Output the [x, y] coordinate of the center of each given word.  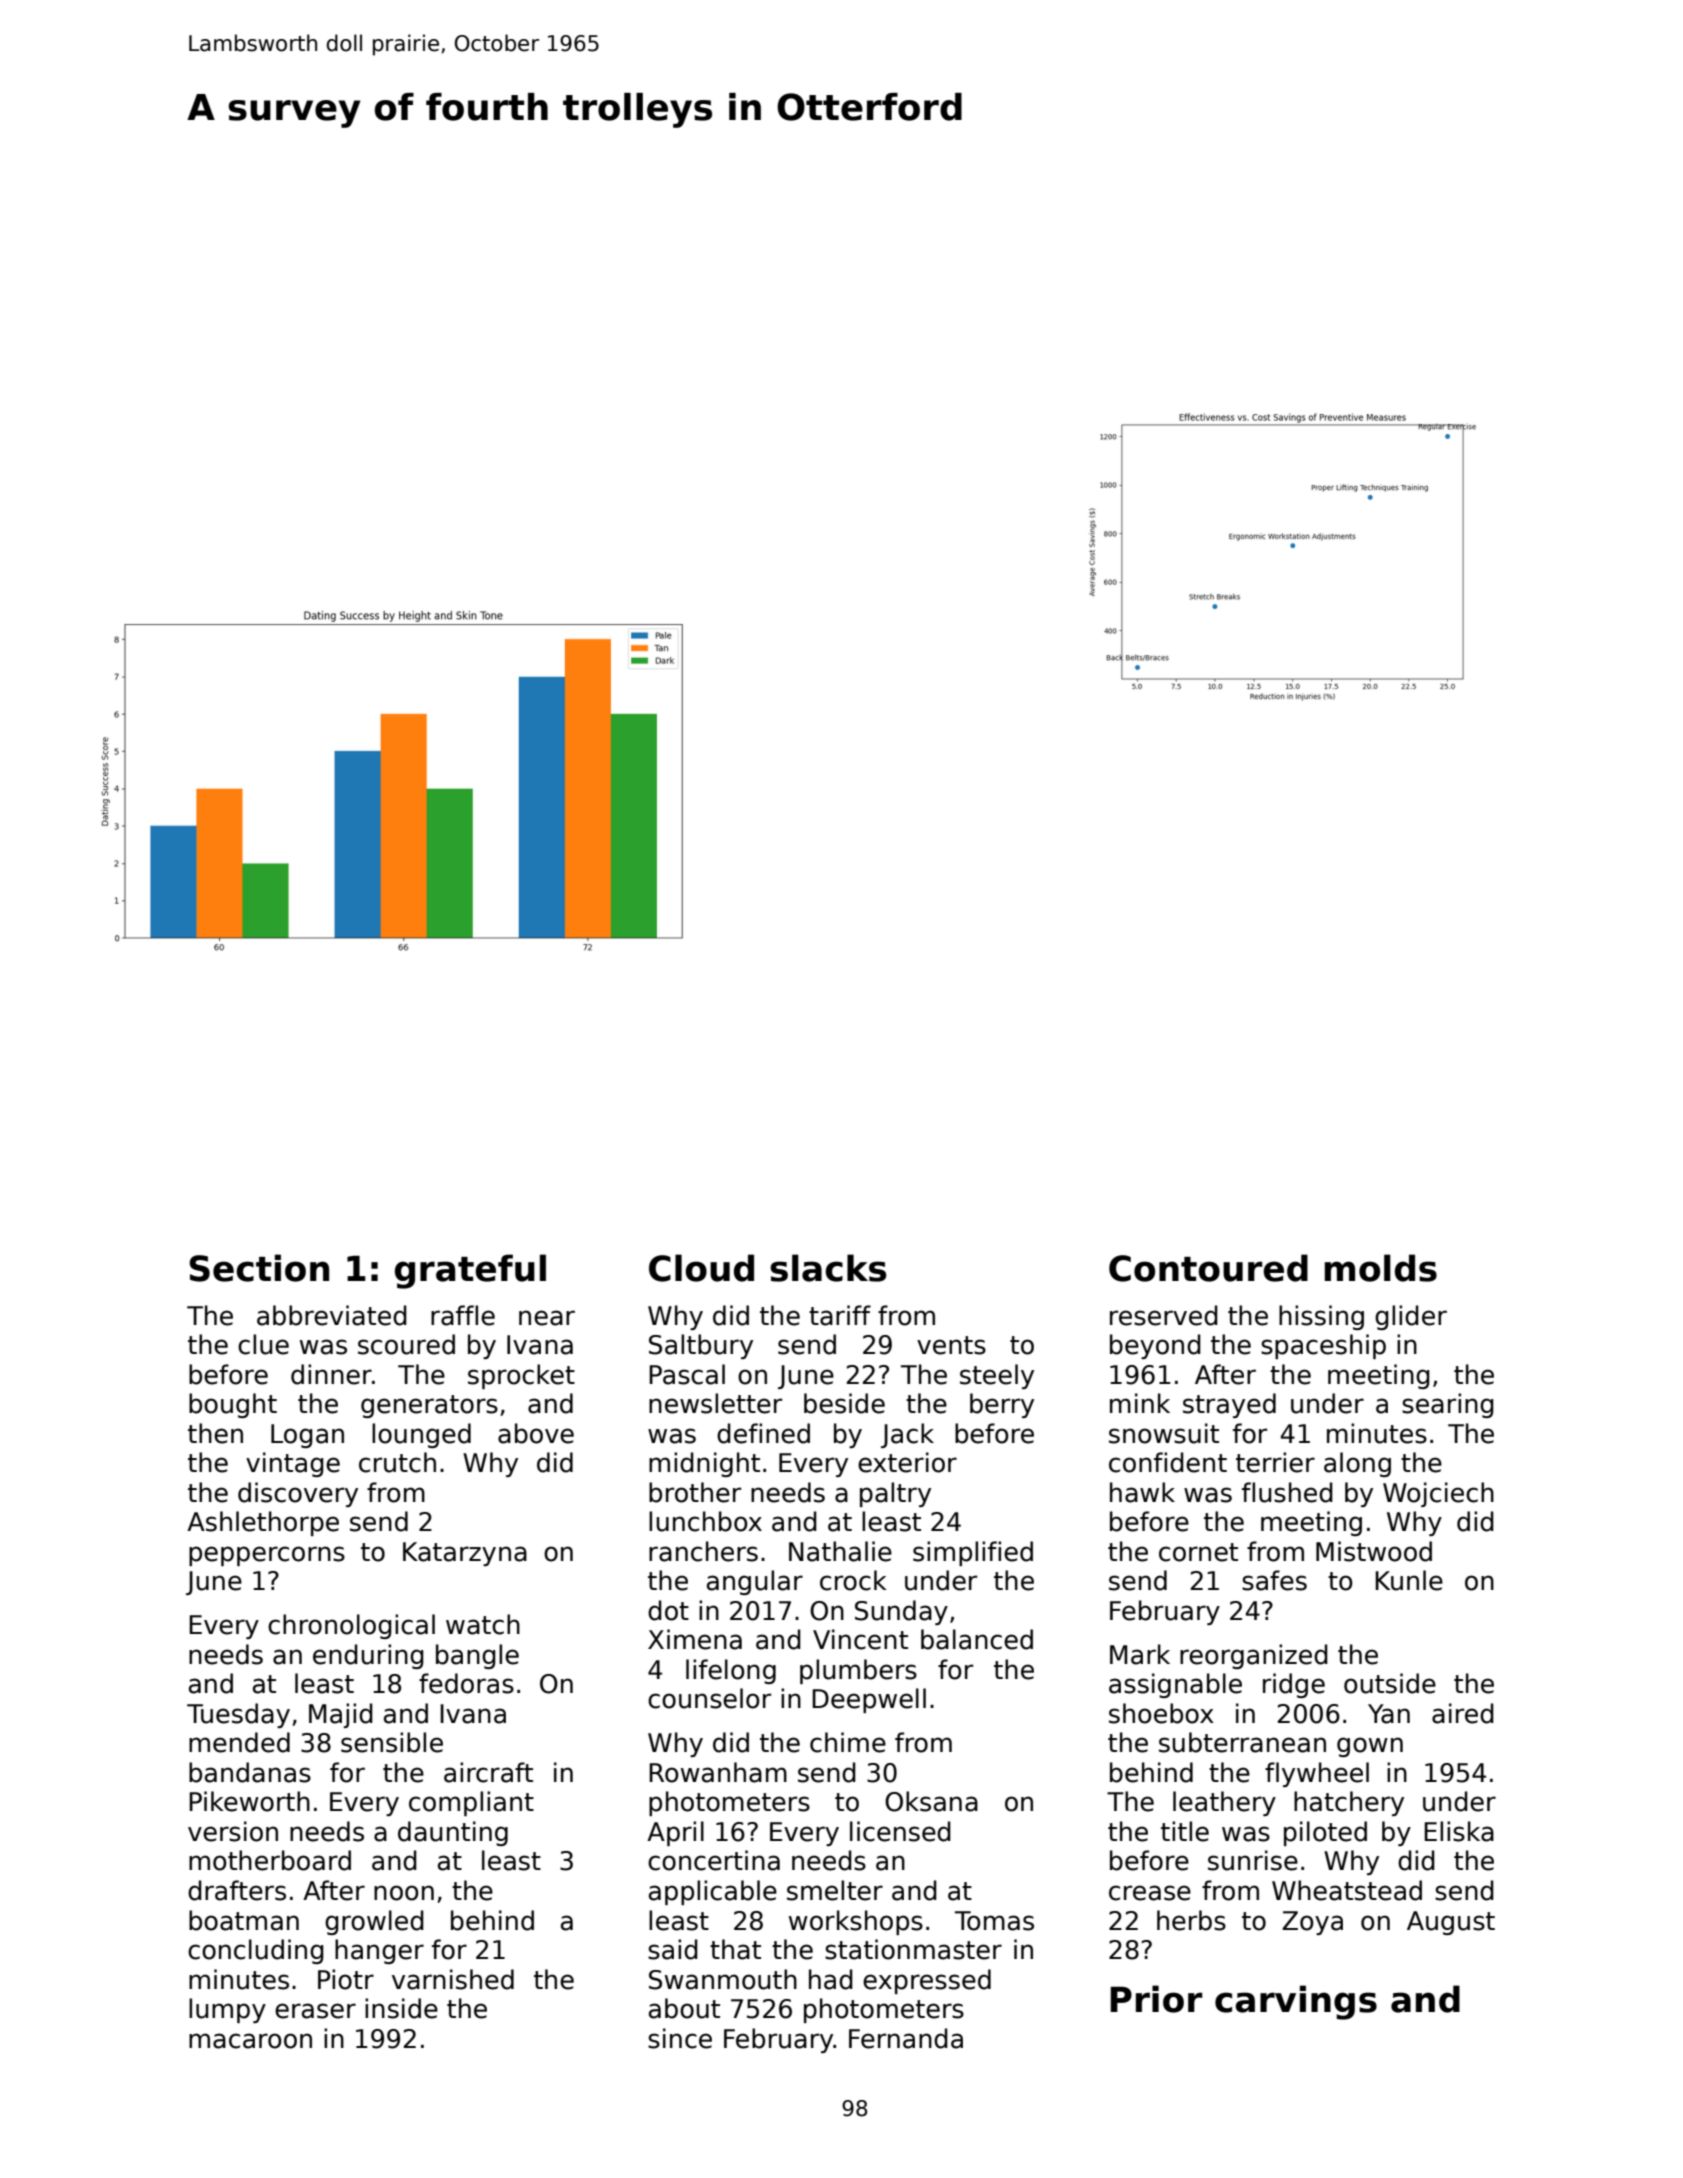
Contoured [1208, 1268]
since [680, 2038]
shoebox [1161, 1713]
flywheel [1317, 1774]
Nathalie [840, 1551]
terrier [1275, 1462]
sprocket [521, 1376]
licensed [900, 1831]
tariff [840, 1315]
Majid [341, 1715]
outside [1390, 1683]
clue [263, 1344]
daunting [453, 1833]
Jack [907, 1435]
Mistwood [1374, 1551]
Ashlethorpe [263, 1523]
